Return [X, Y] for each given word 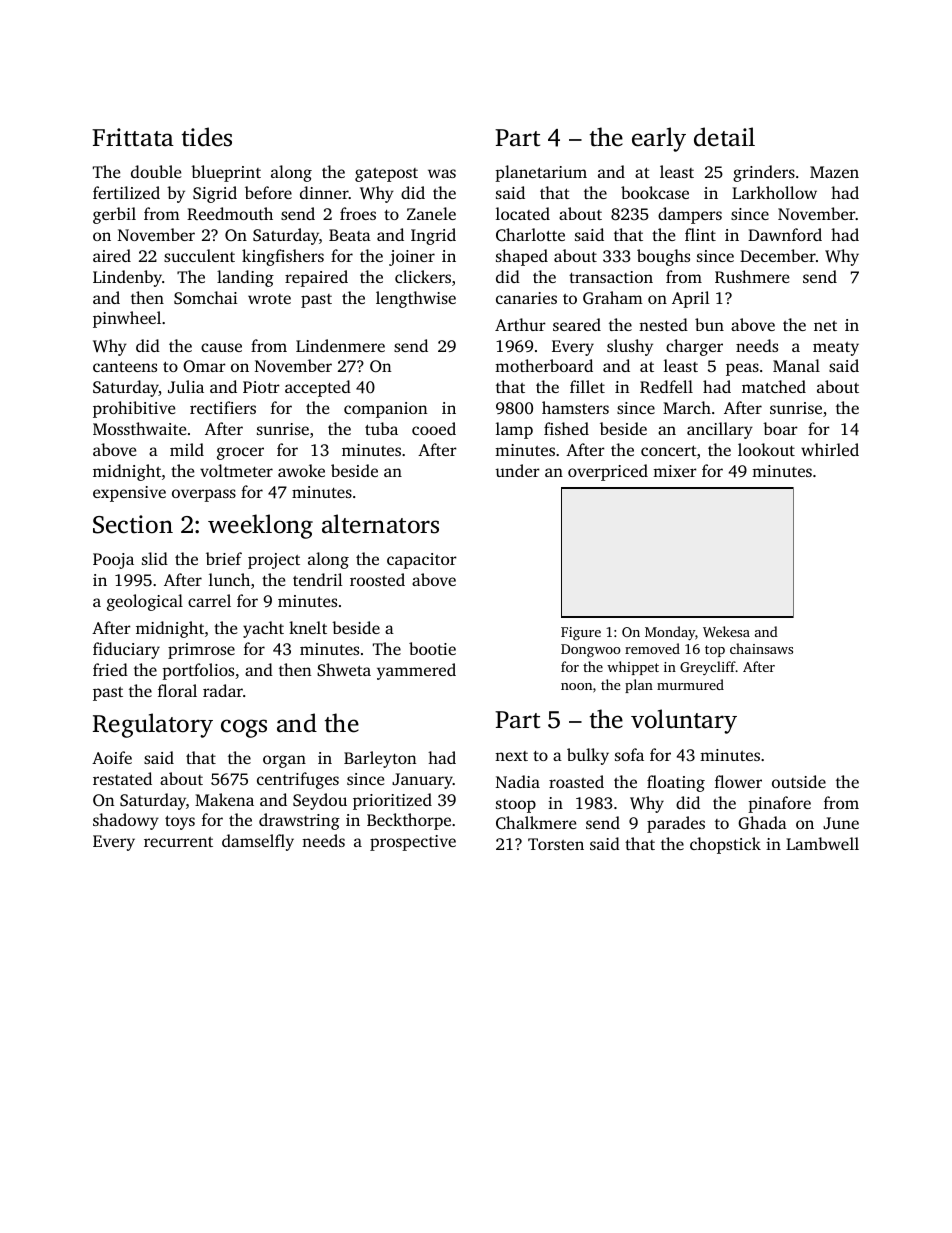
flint [700, 234]
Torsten [556, 844]
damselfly [258, 842]
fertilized [126, 192]
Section [133, 524]
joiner [412, 258]
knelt [308, 627]
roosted [377, 579]
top [715, 651]
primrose [201, 651]
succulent [199, 255]
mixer [675, 471]
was [442, 173]
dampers [690, 215]
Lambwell [822, 843]
